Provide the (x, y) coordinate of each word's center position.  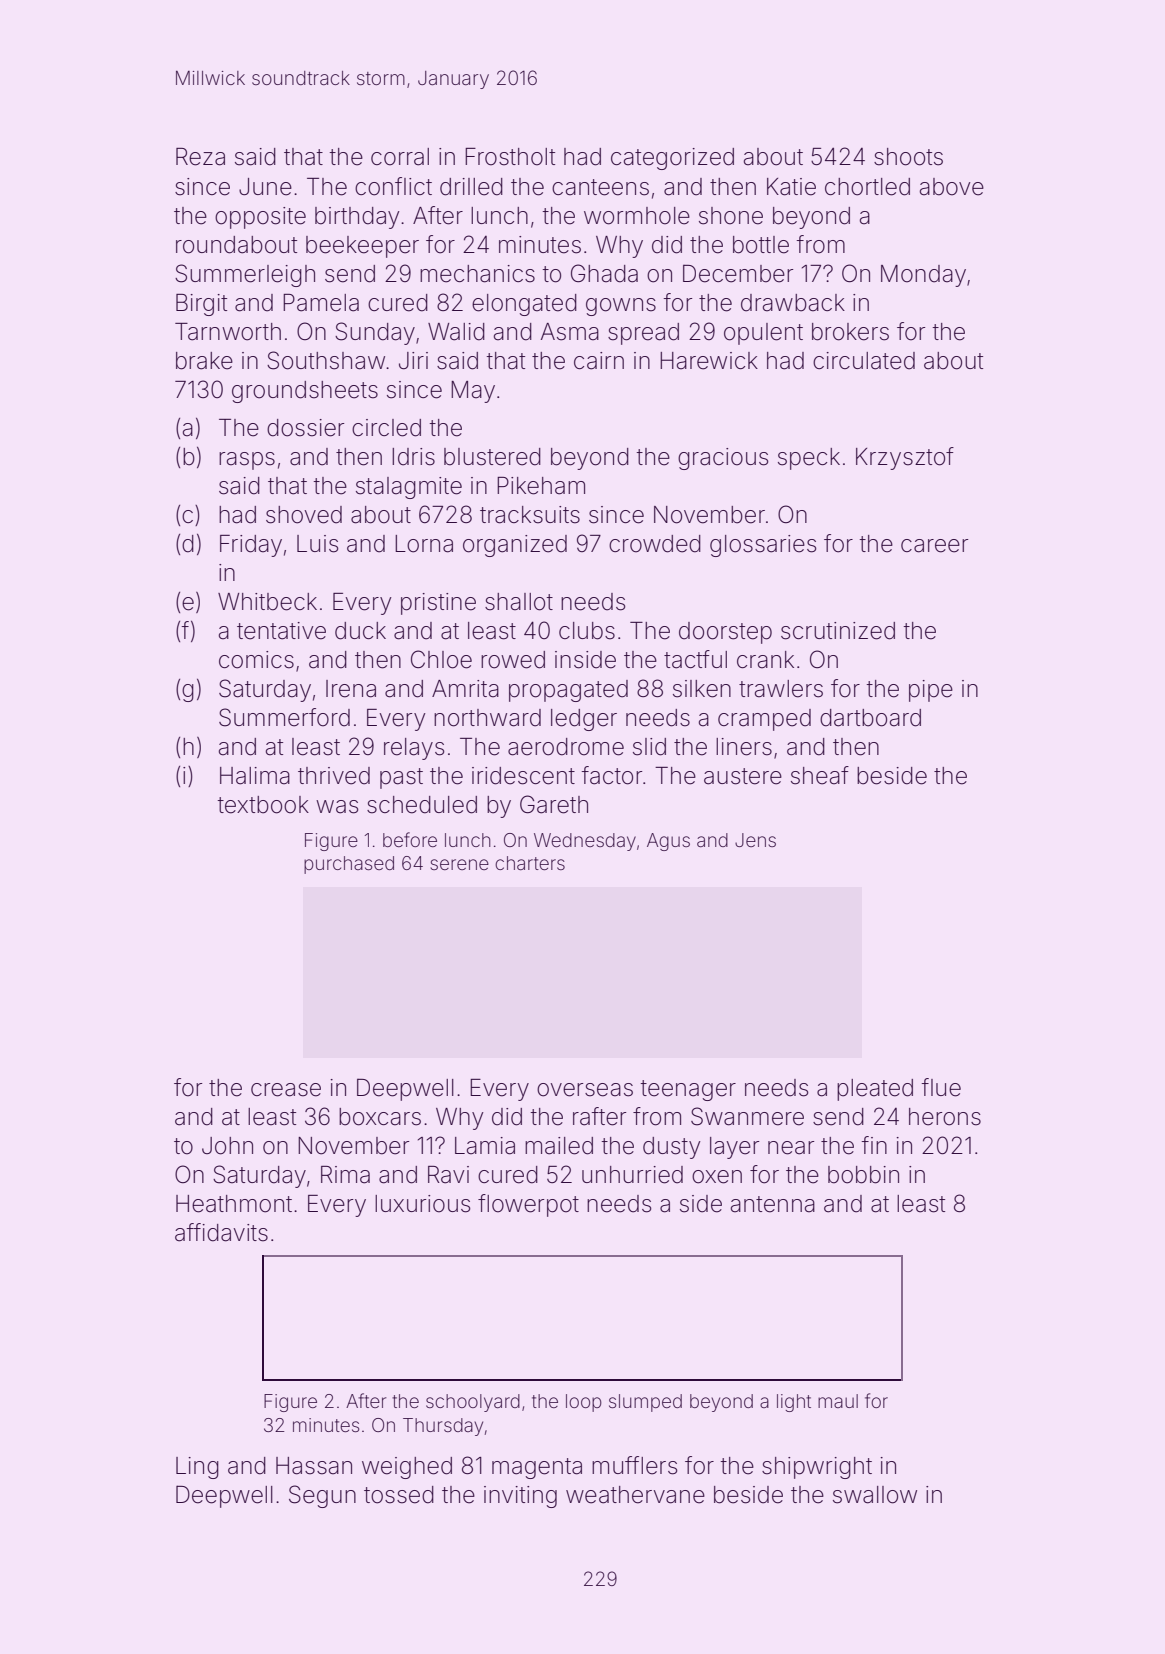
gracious (723, 459)
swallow (875, 1495)
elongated (524, 305)
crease (286, 1090)
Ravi (448, 1175)
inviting (520, 1497)
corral (400, 157)
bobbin (863, 1175)
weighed (407, 1468)
